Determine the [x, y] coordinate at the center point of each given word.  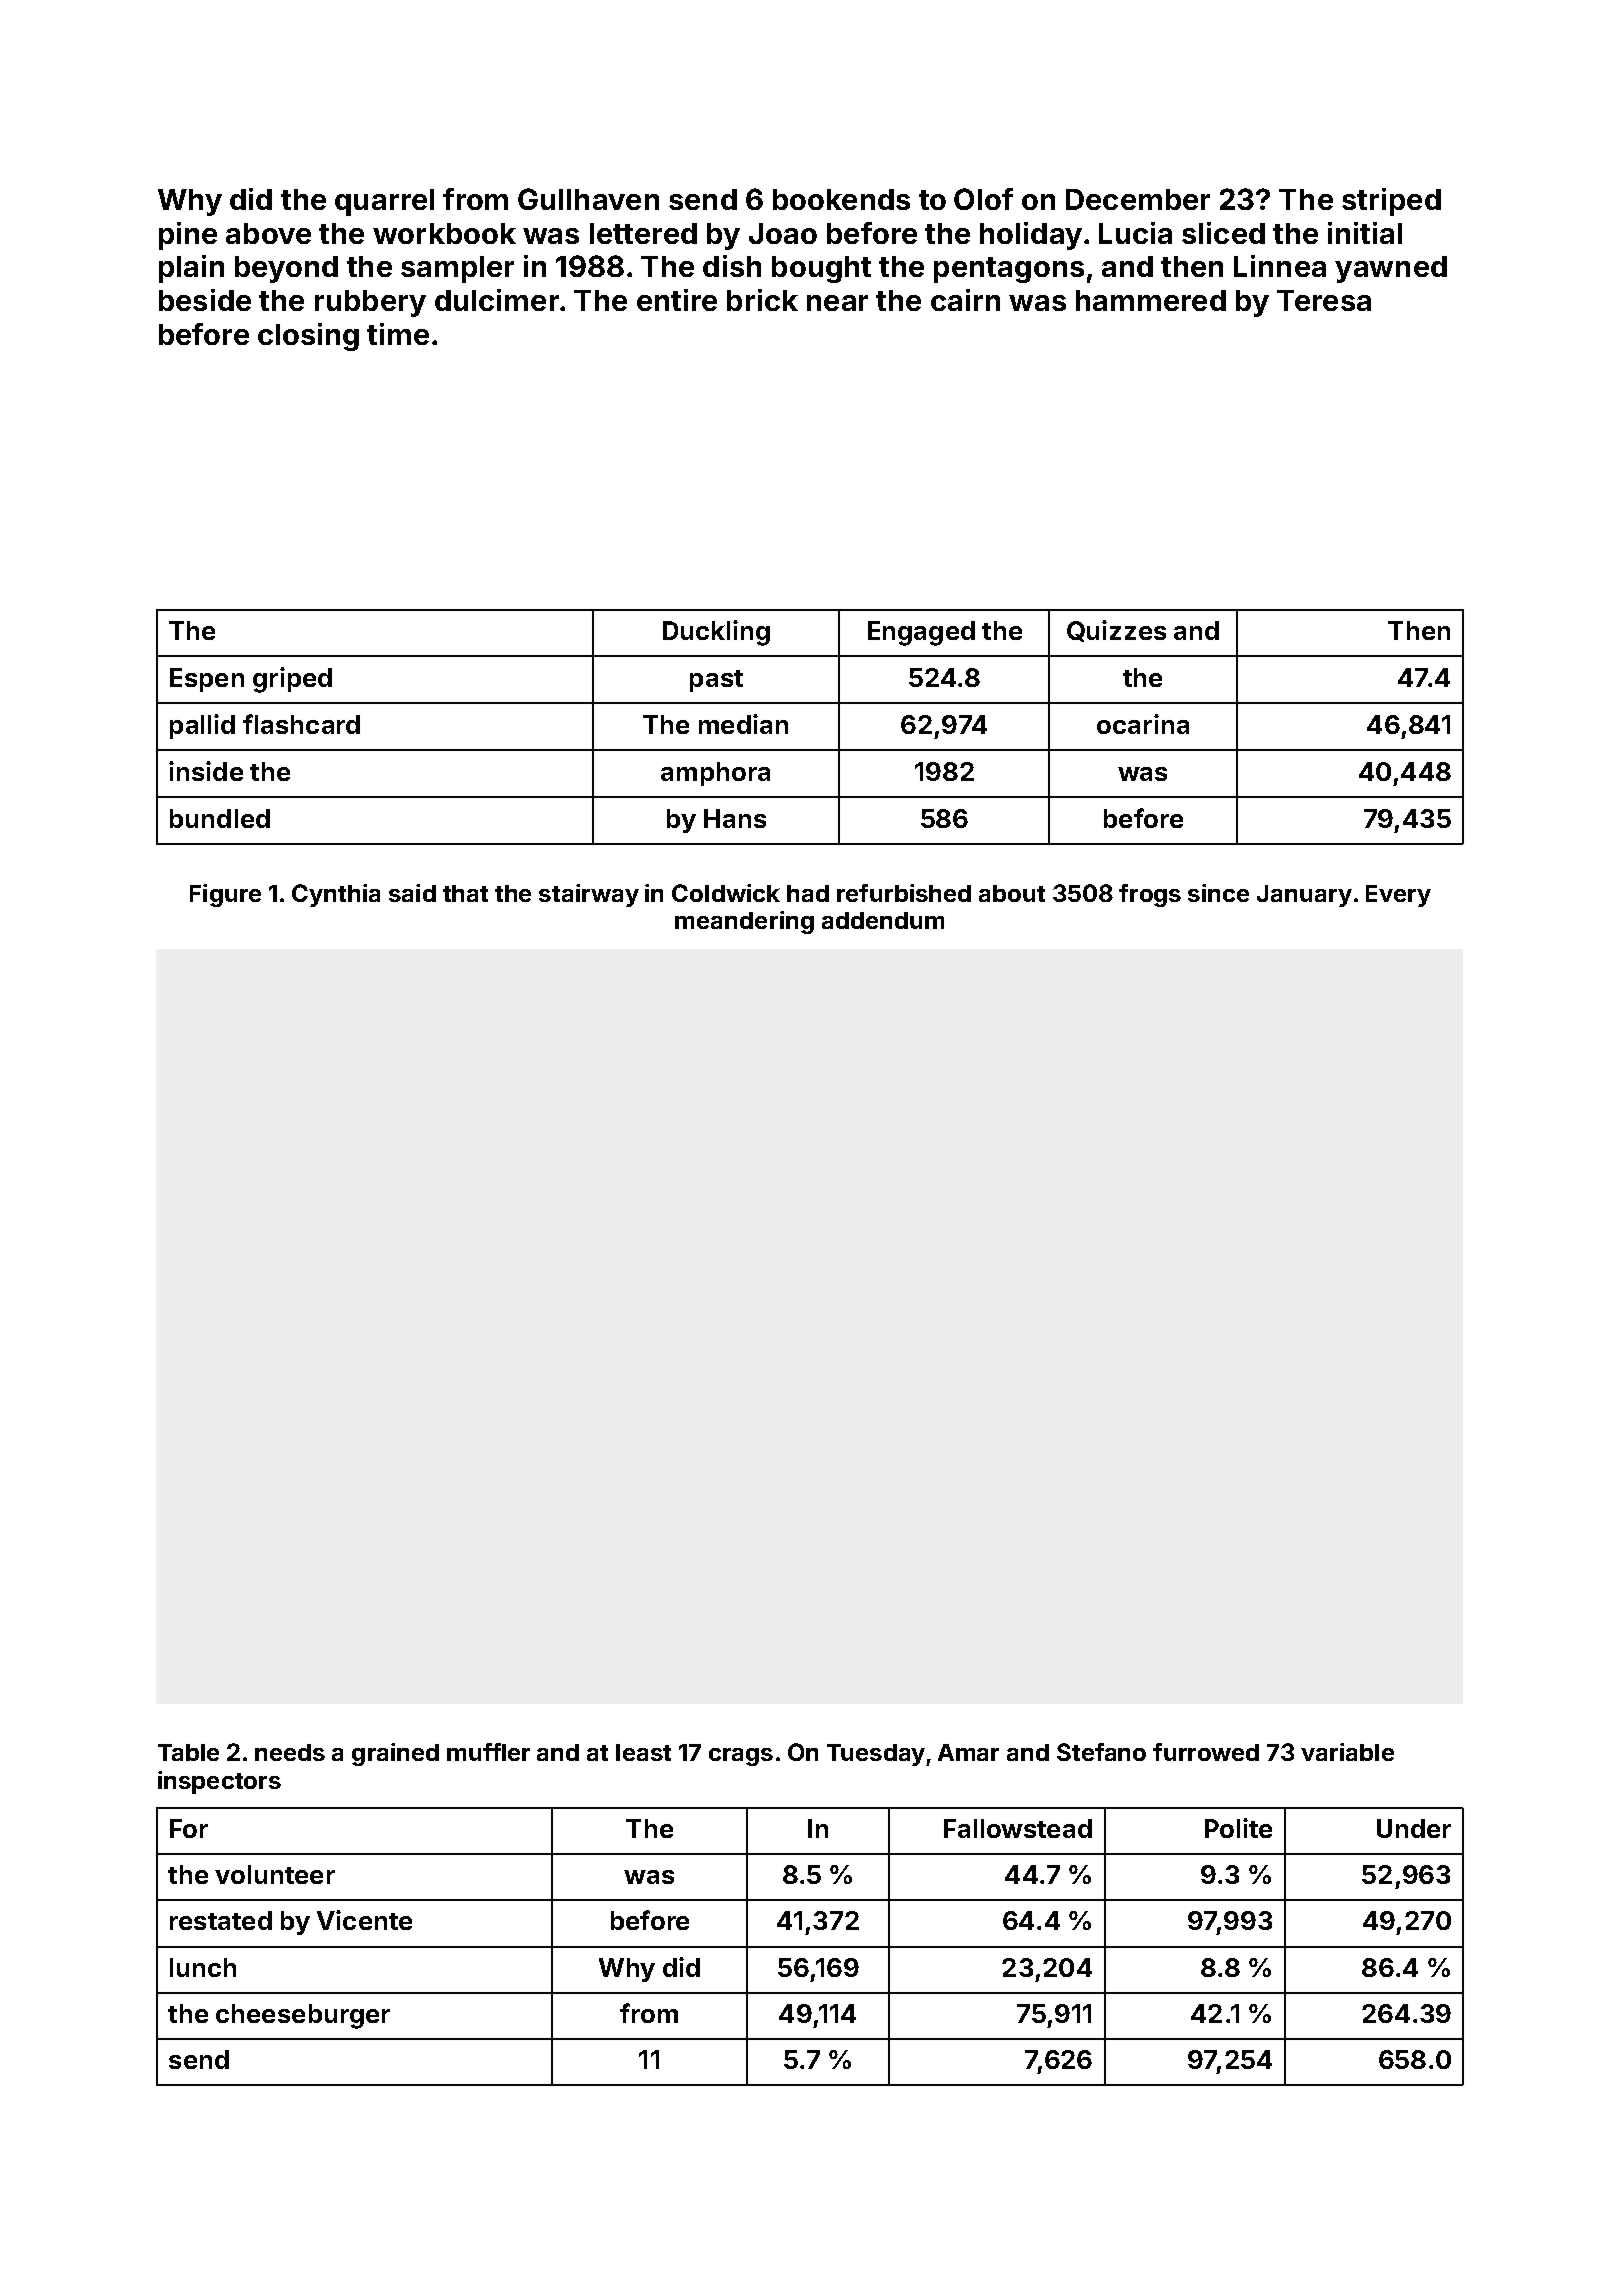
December [1138, 199]
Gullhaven [588, 199]
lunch [203, 1967]
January [1304, 896]
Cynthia [336, 895]
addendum [883, 920]
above [268, 233]
